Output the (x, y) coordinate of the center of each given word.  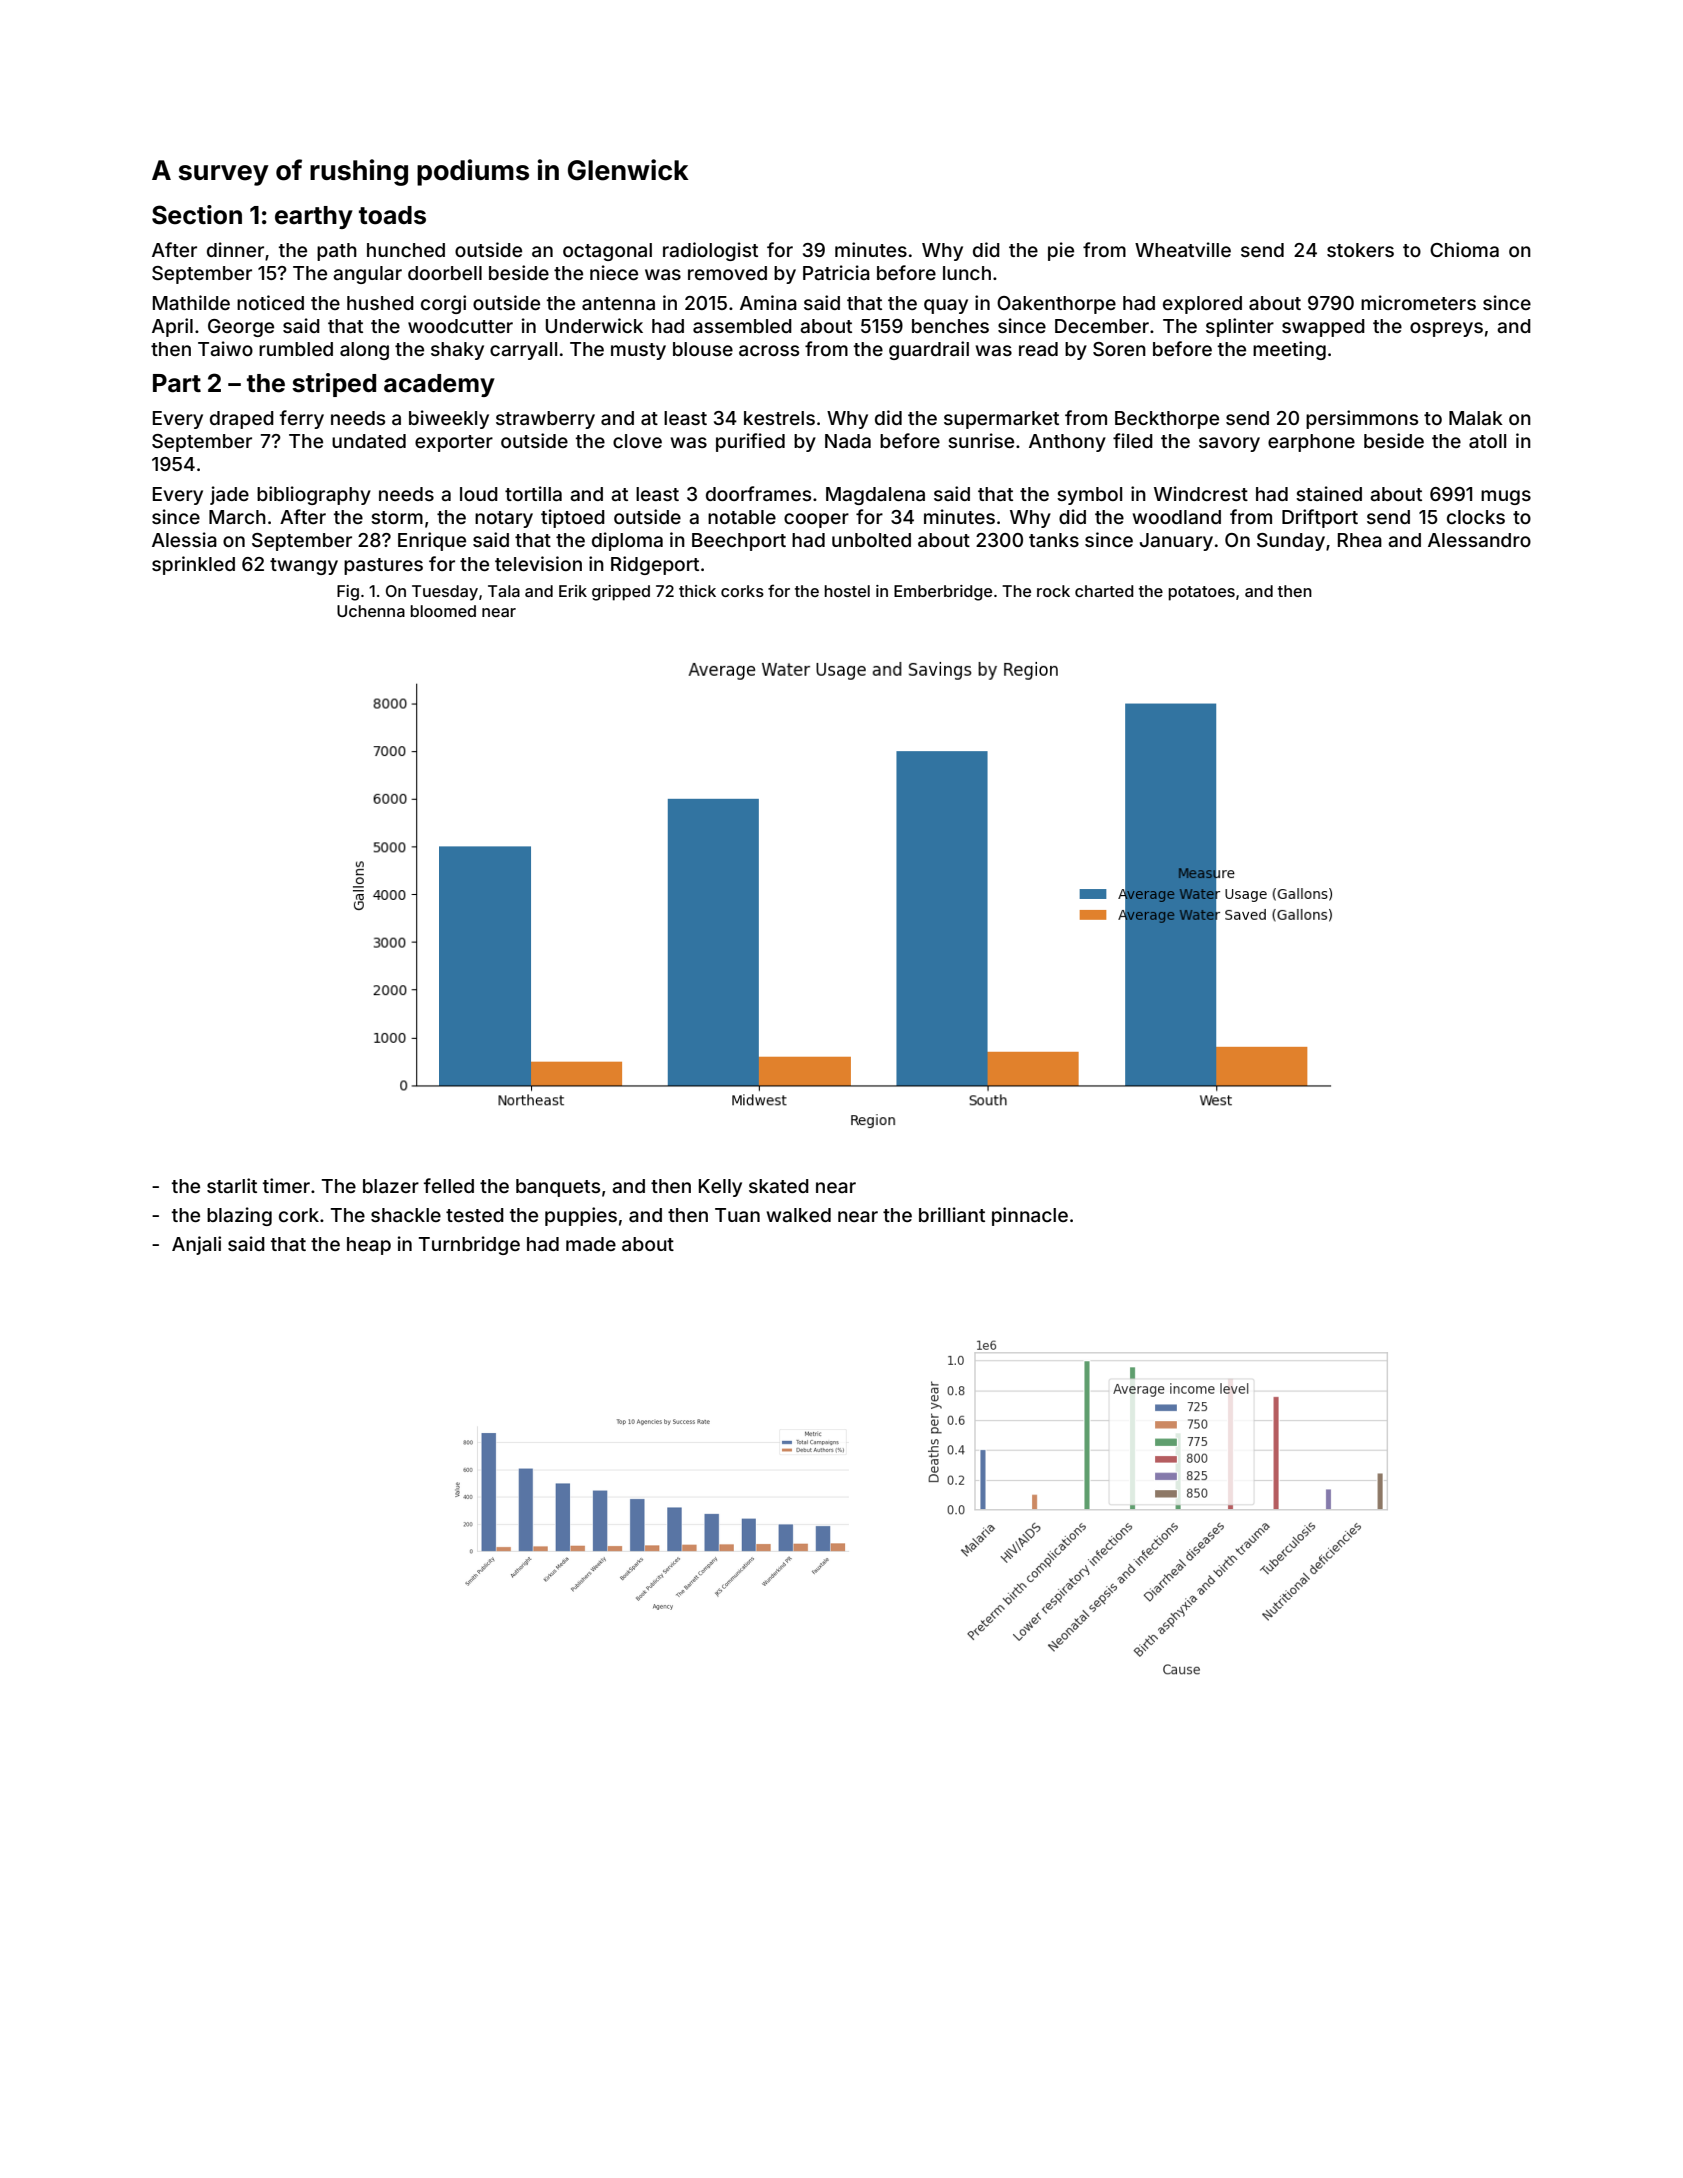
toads (392, 215)
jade (229, 495)
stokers (1360, 250)
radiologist (710, 251)
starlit (232, 1185)
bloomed (443, 611)
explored (1202, 305)
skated (779, 1186)
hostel (847, 591)
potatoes (1201, 593)
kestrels (779, 418)
